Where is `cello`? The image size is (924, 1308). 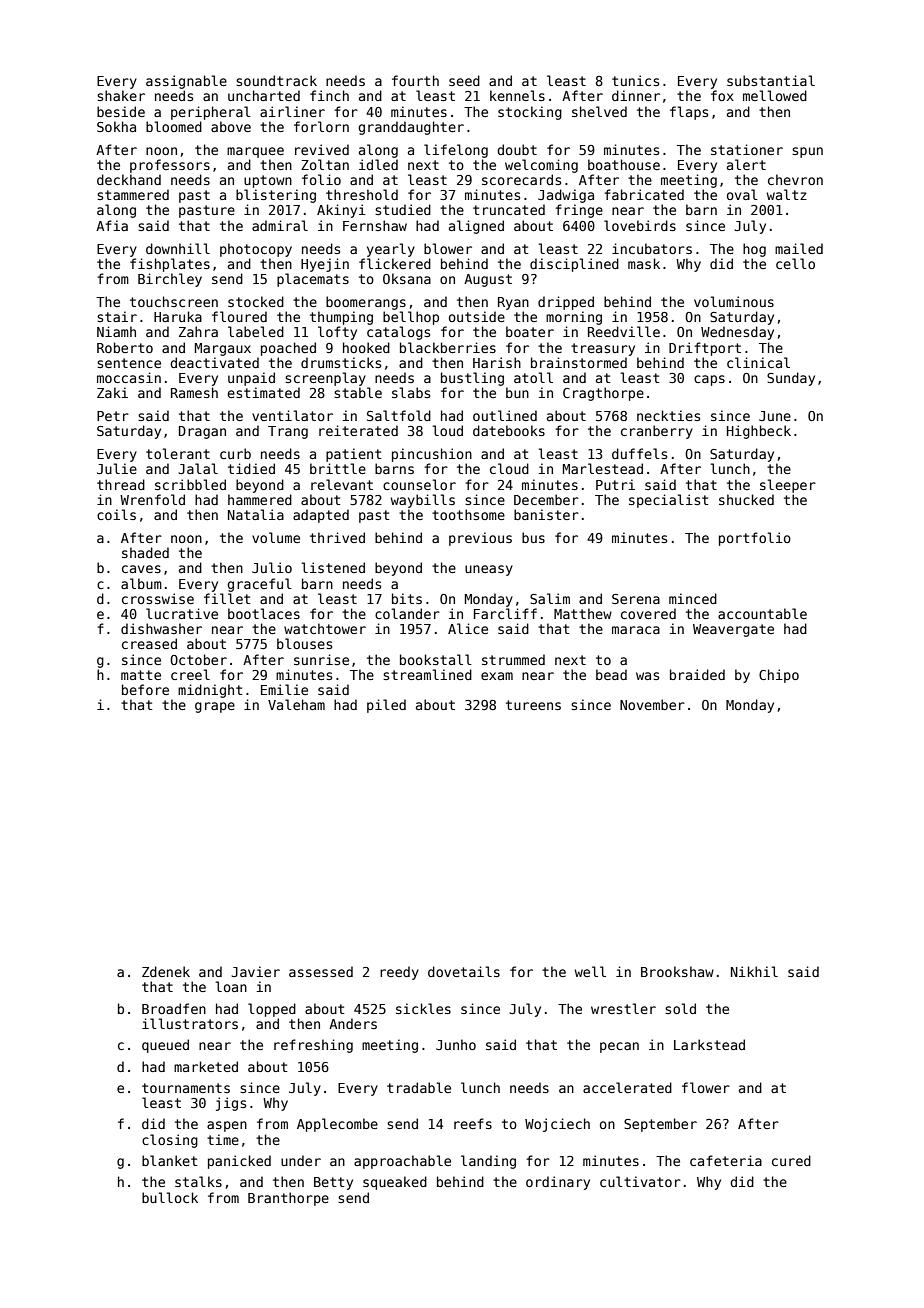
cello is located at coordinates (795, 263).
